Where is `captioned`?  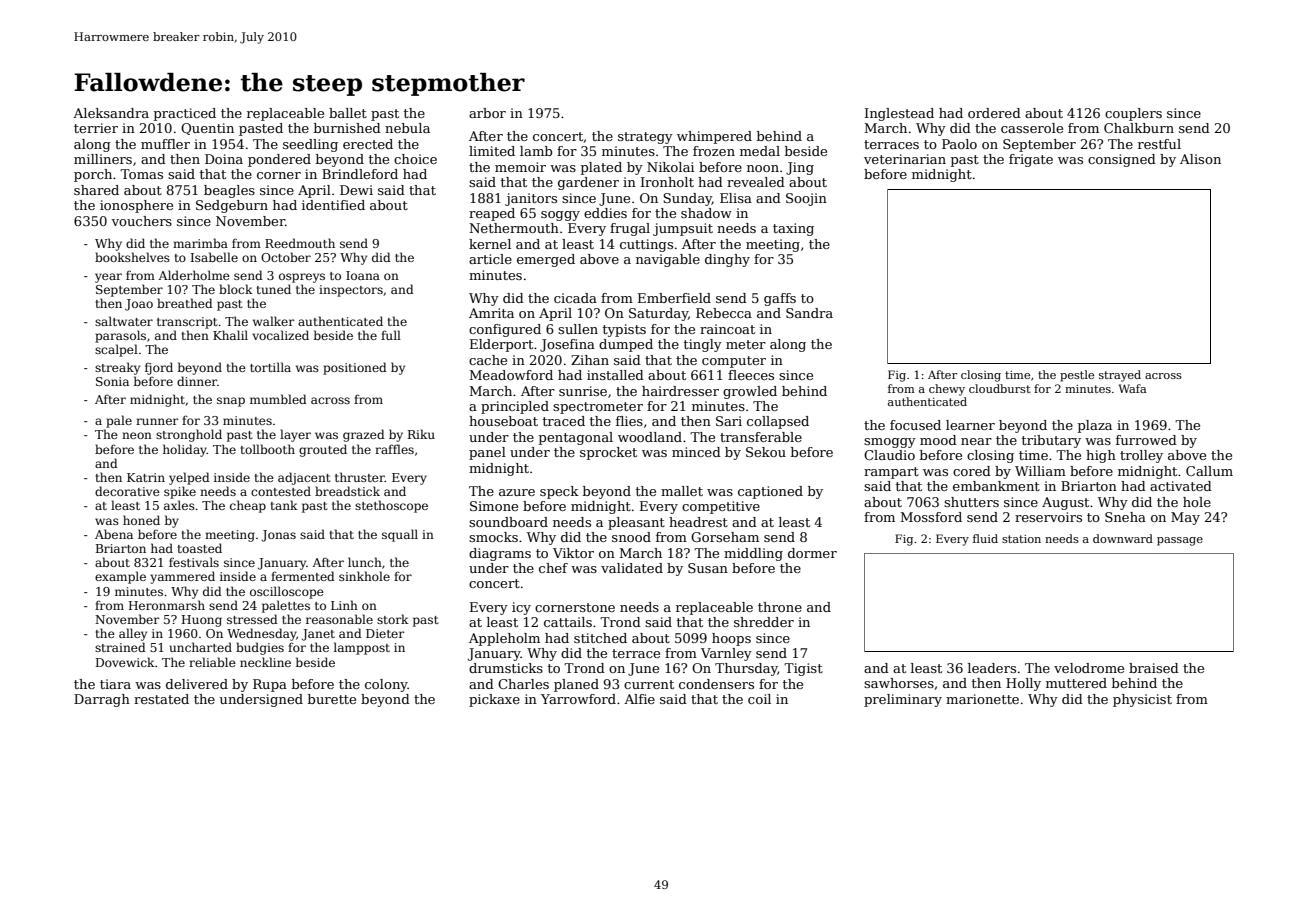 captioned is located at coordinates (770, 492).
